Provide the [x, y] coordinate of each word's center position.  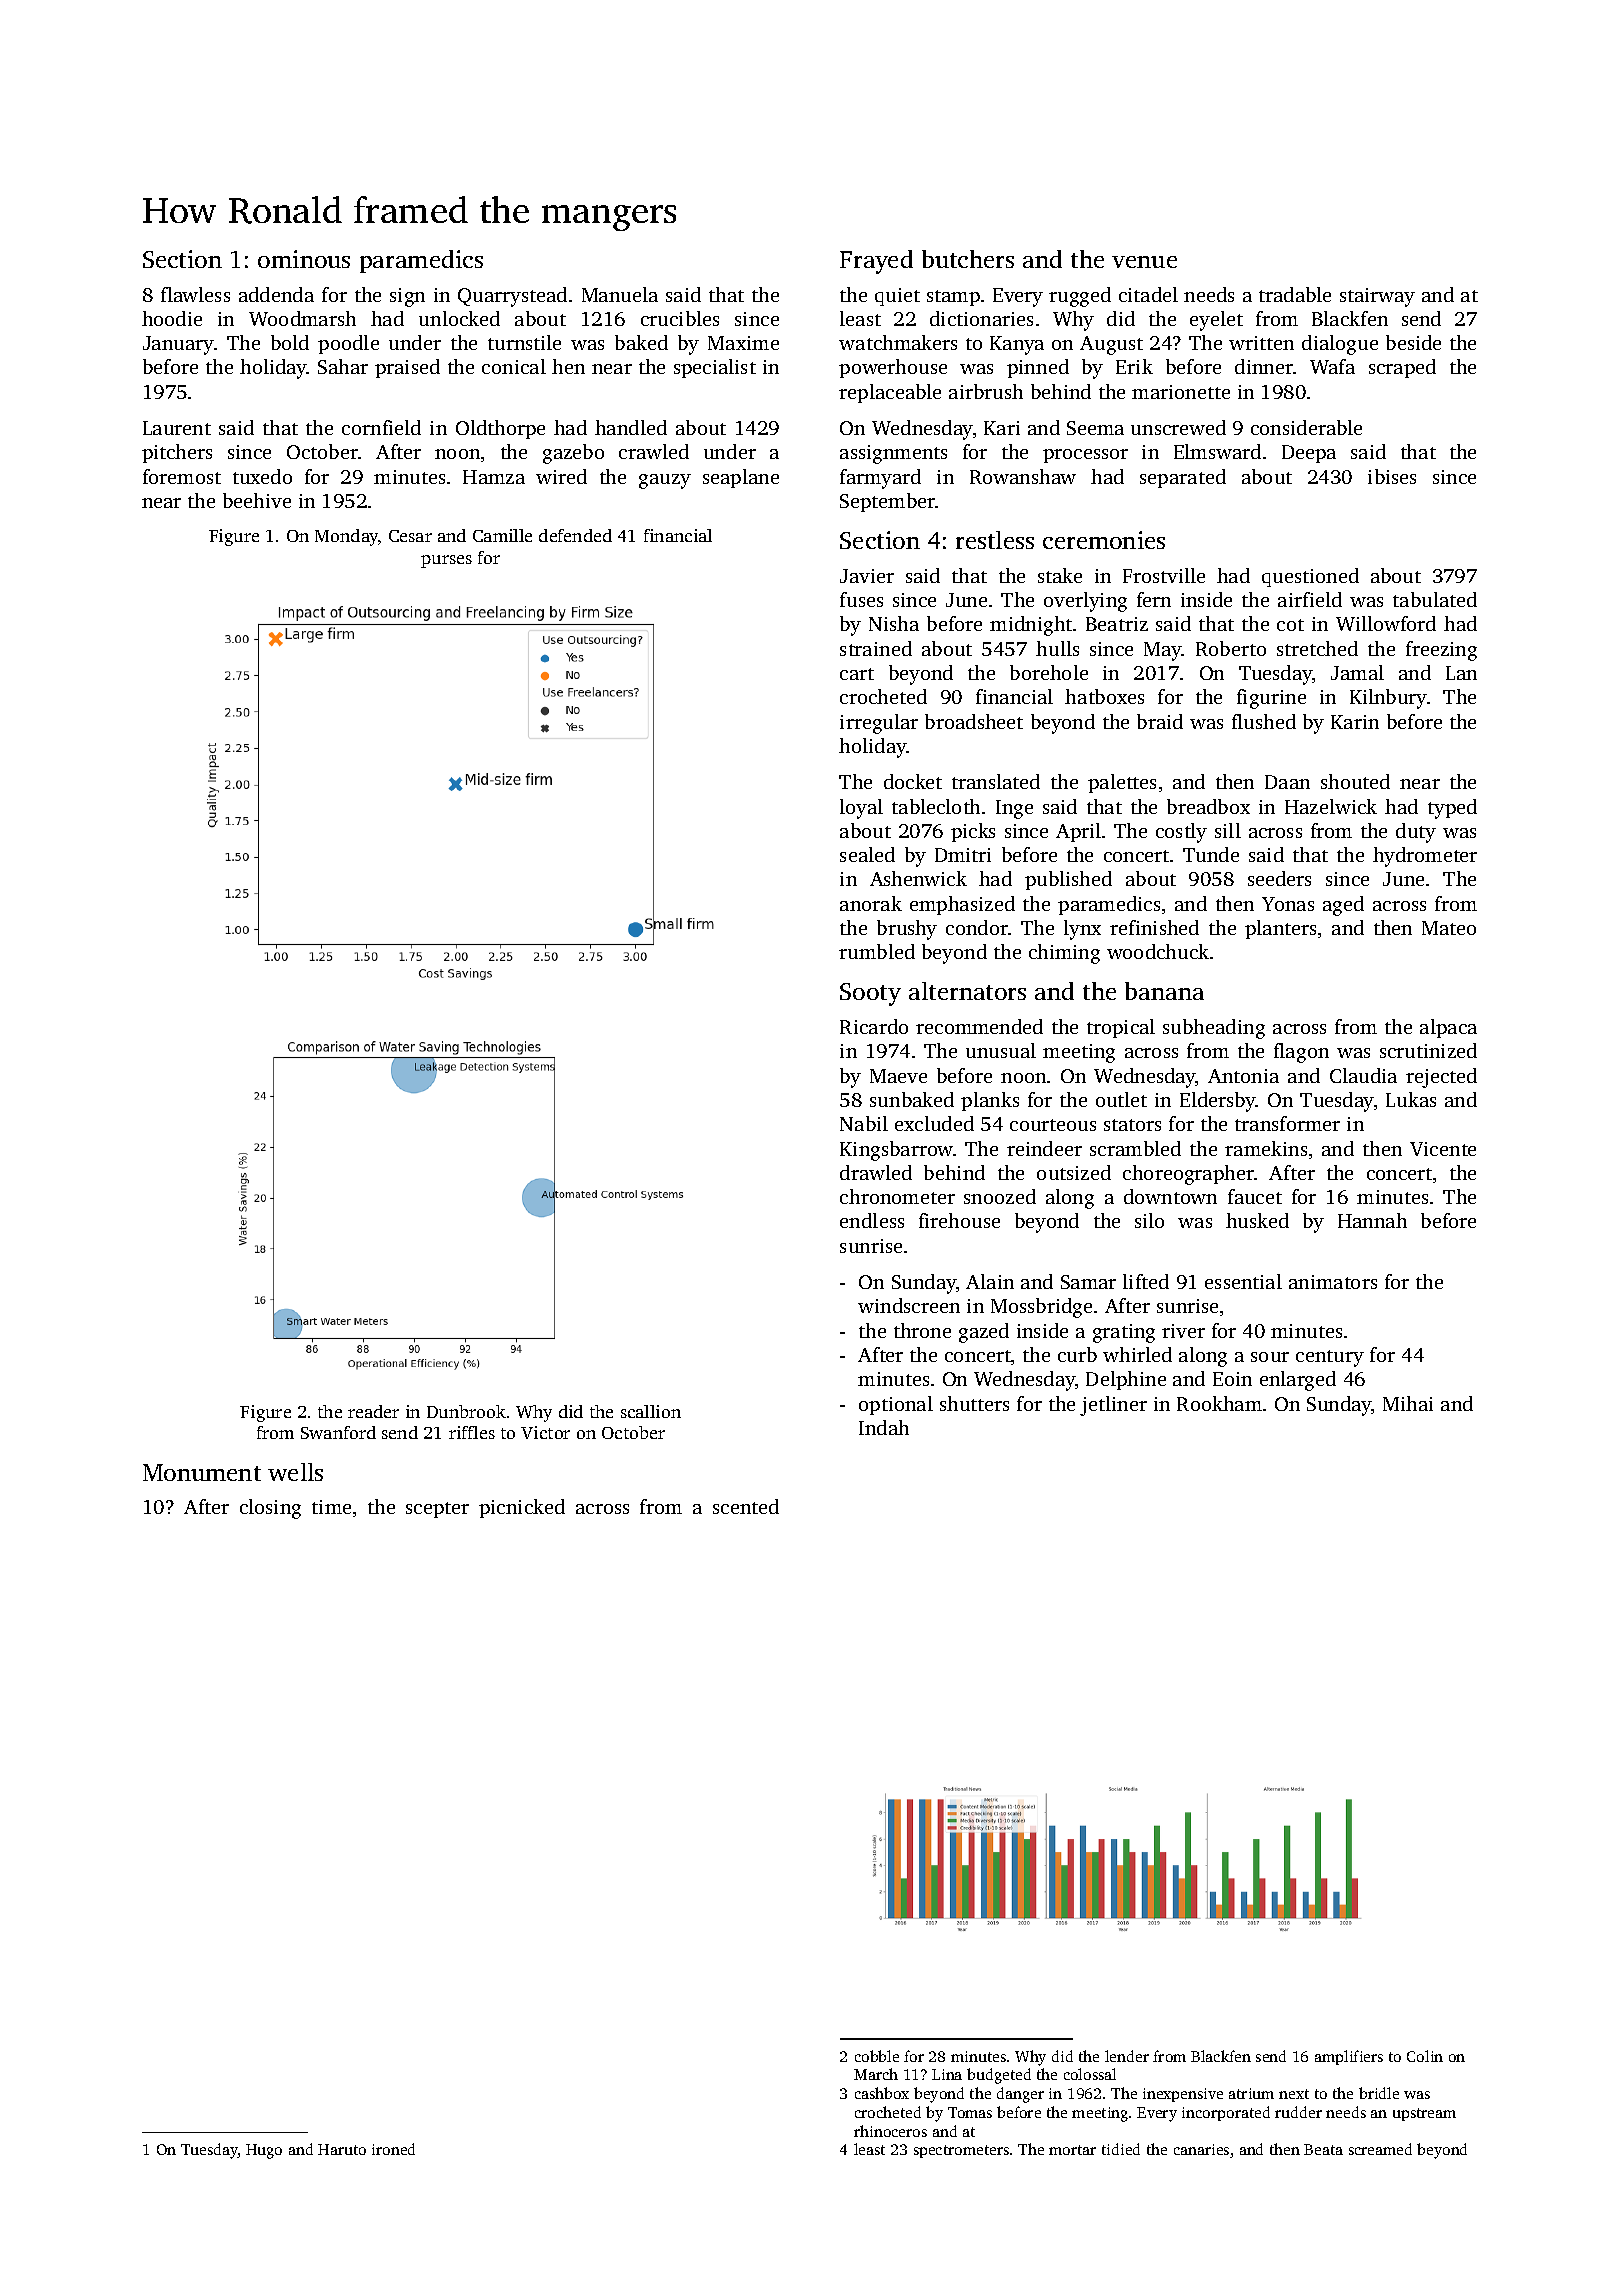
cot [1290, 625]
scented [746, 1506]
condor [977, 927]
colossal [1090, 2074]
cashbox [882, 2093]
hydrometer [1425, 857]
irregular [879, 724]
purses [446, 561]
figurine [1271, 699]
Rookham [1219, 1403]
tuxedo [262, 476]
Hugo [264, 2151]
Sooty [870, 994]
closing [270, 1509]
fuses [861, 599]
